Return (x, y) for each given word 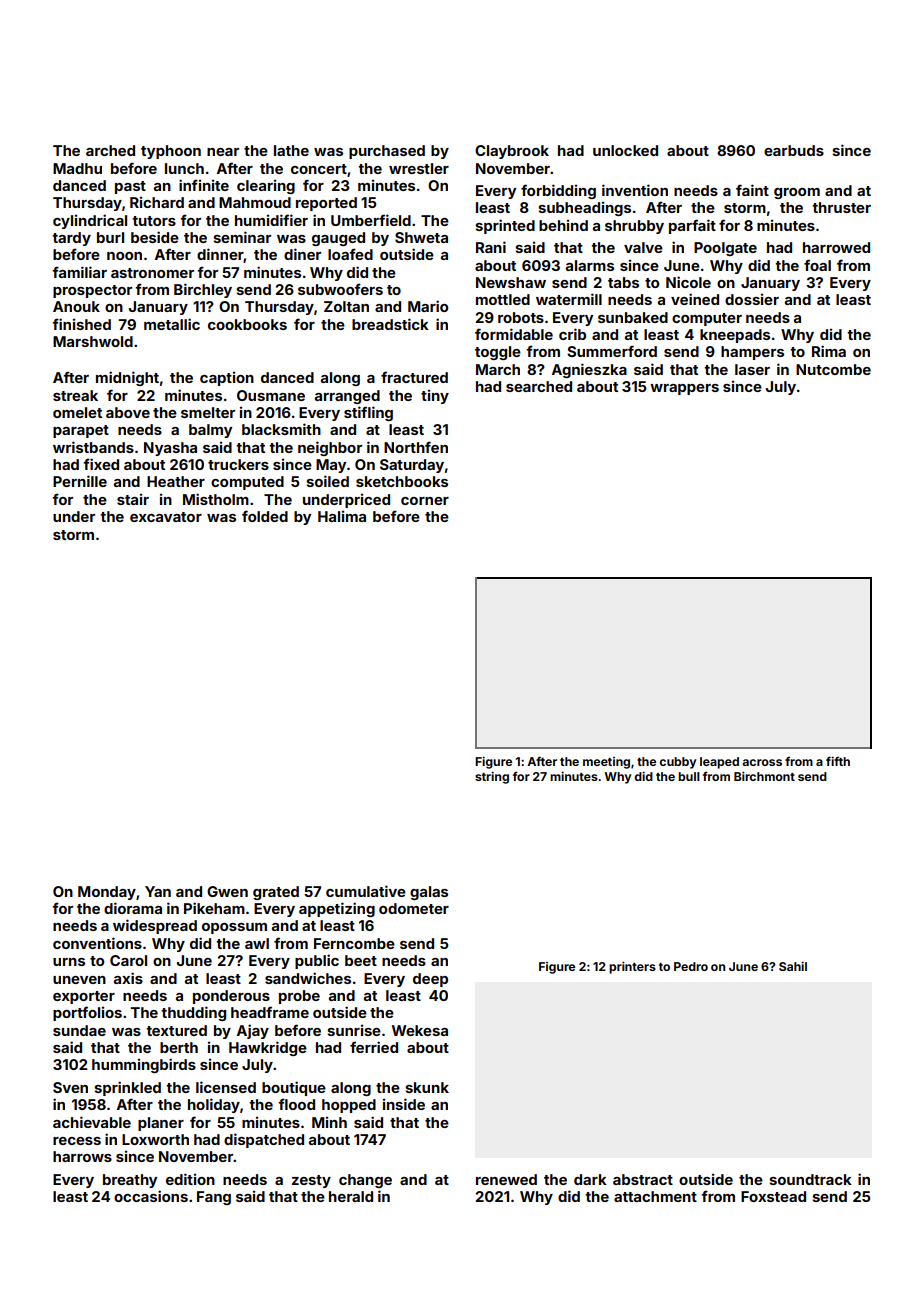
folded (265, 516)
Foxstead (773, 1196)
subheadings (584, 208)
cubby (678, 763)
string (492, 777)
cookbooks (247, 324)
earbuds (794, 150)
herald (351, 1196)
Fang (214, 1198)
